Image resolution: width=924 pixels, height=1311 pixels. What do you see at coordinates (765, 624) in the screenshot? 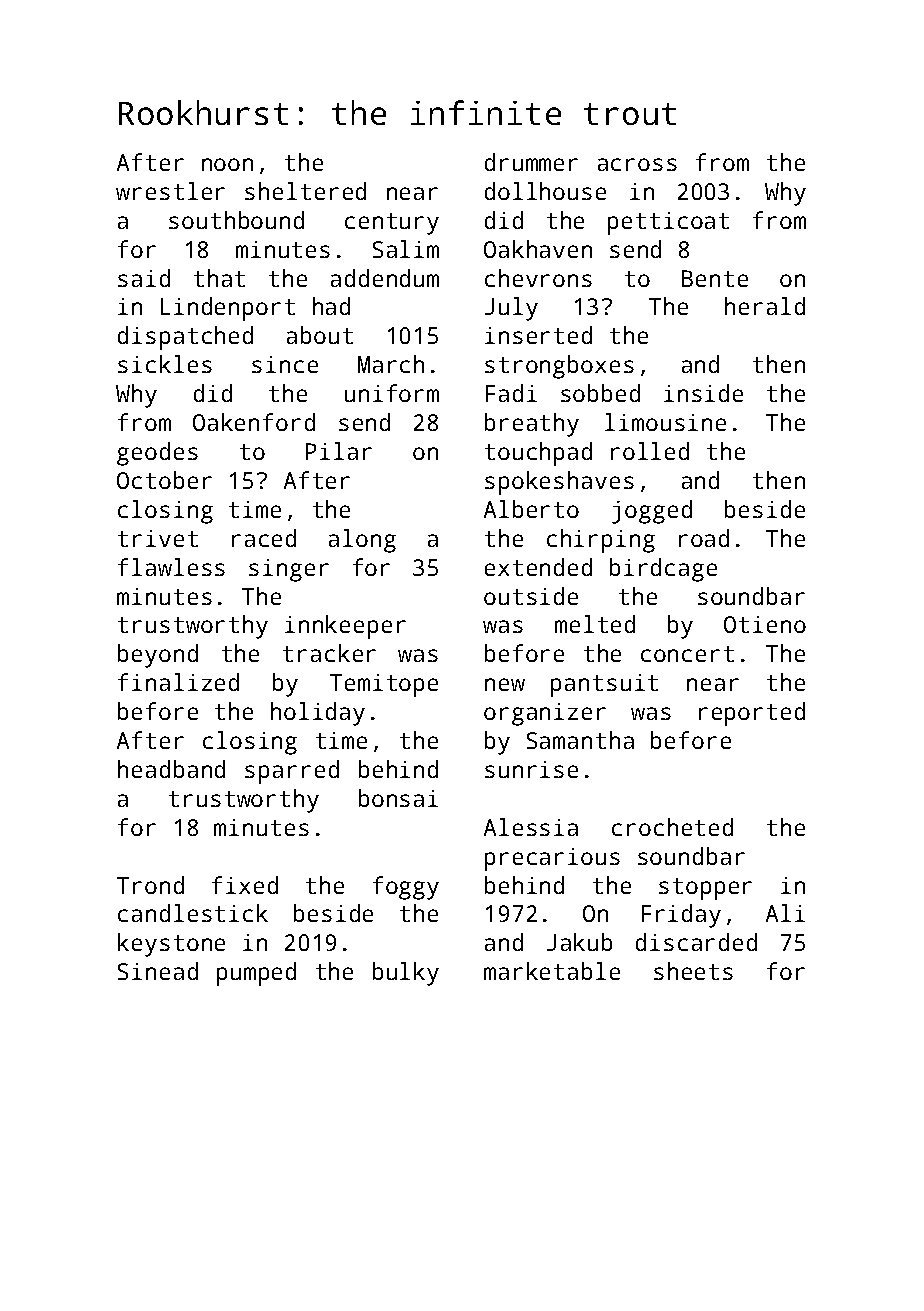
I see `Otieno` at bounding box center [765, 624].
